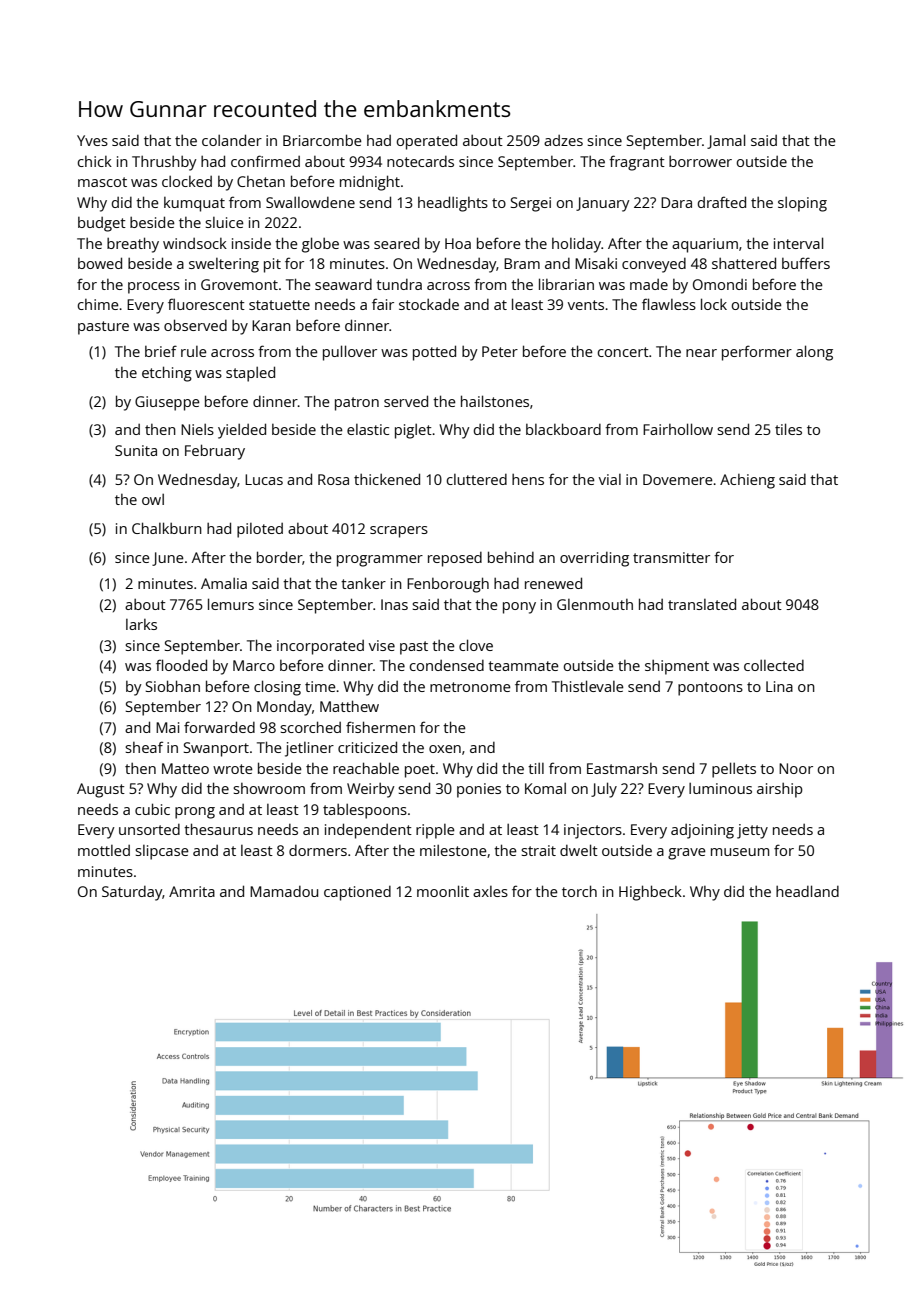 The width and height of the page is (924, 1308). I want to click on patron, so click(357, 404).
